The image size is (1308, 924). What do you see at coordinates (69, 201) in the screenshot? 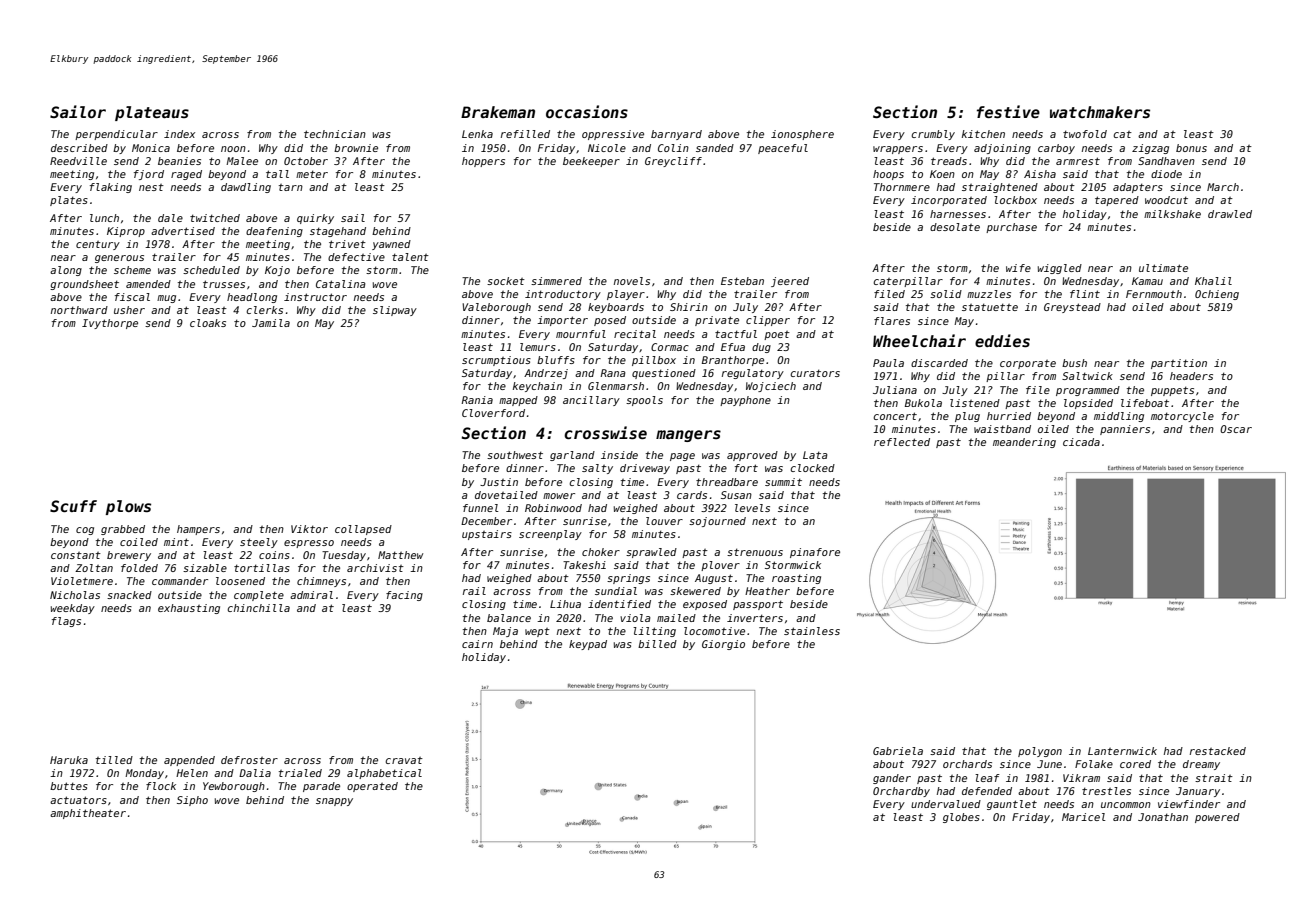
I see `plates` at bounding box center [69, 201].
